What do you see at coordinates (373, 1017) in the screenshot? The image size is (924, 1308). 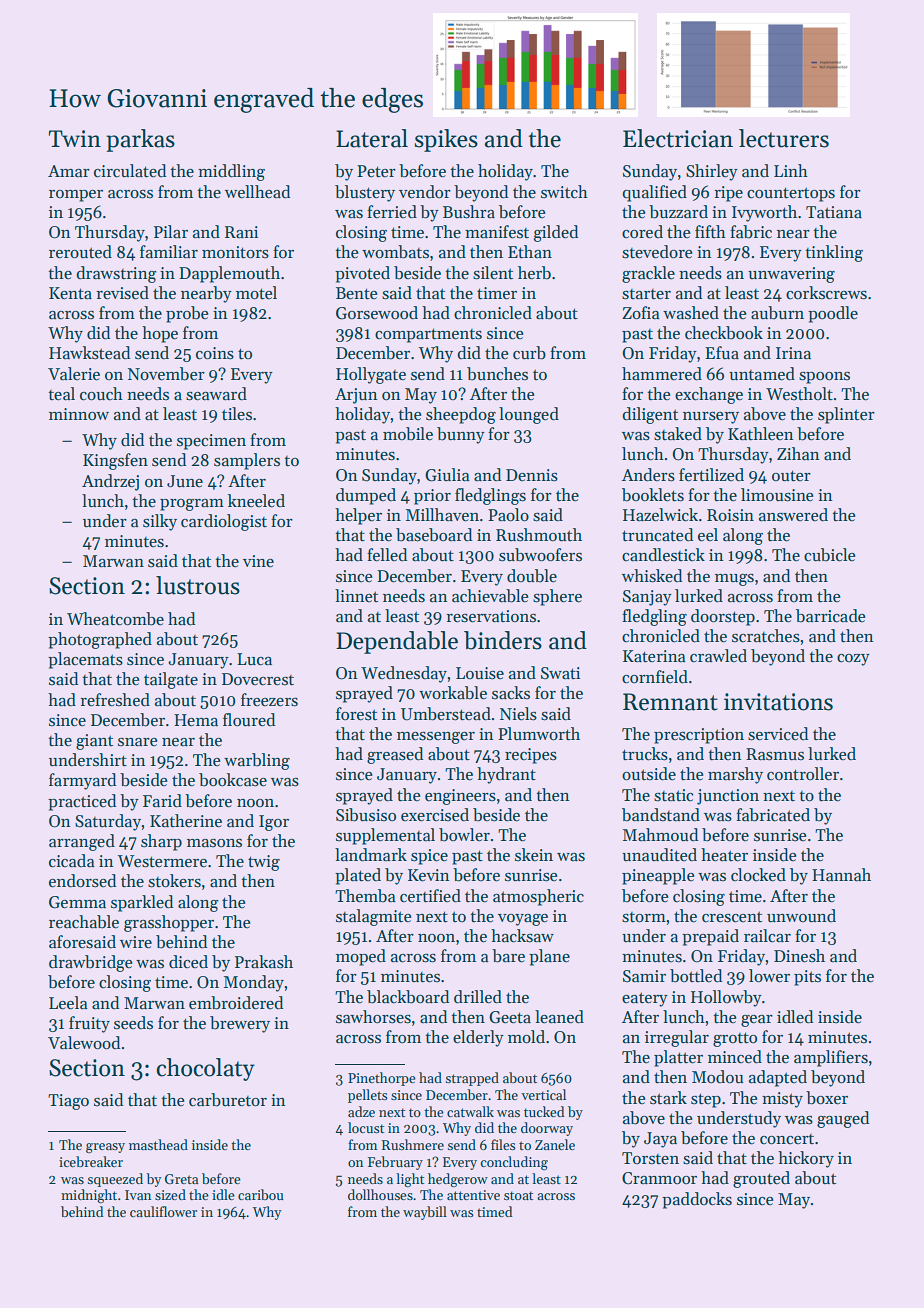 I see `sawhorses` at bounding box center [373, 1017].
